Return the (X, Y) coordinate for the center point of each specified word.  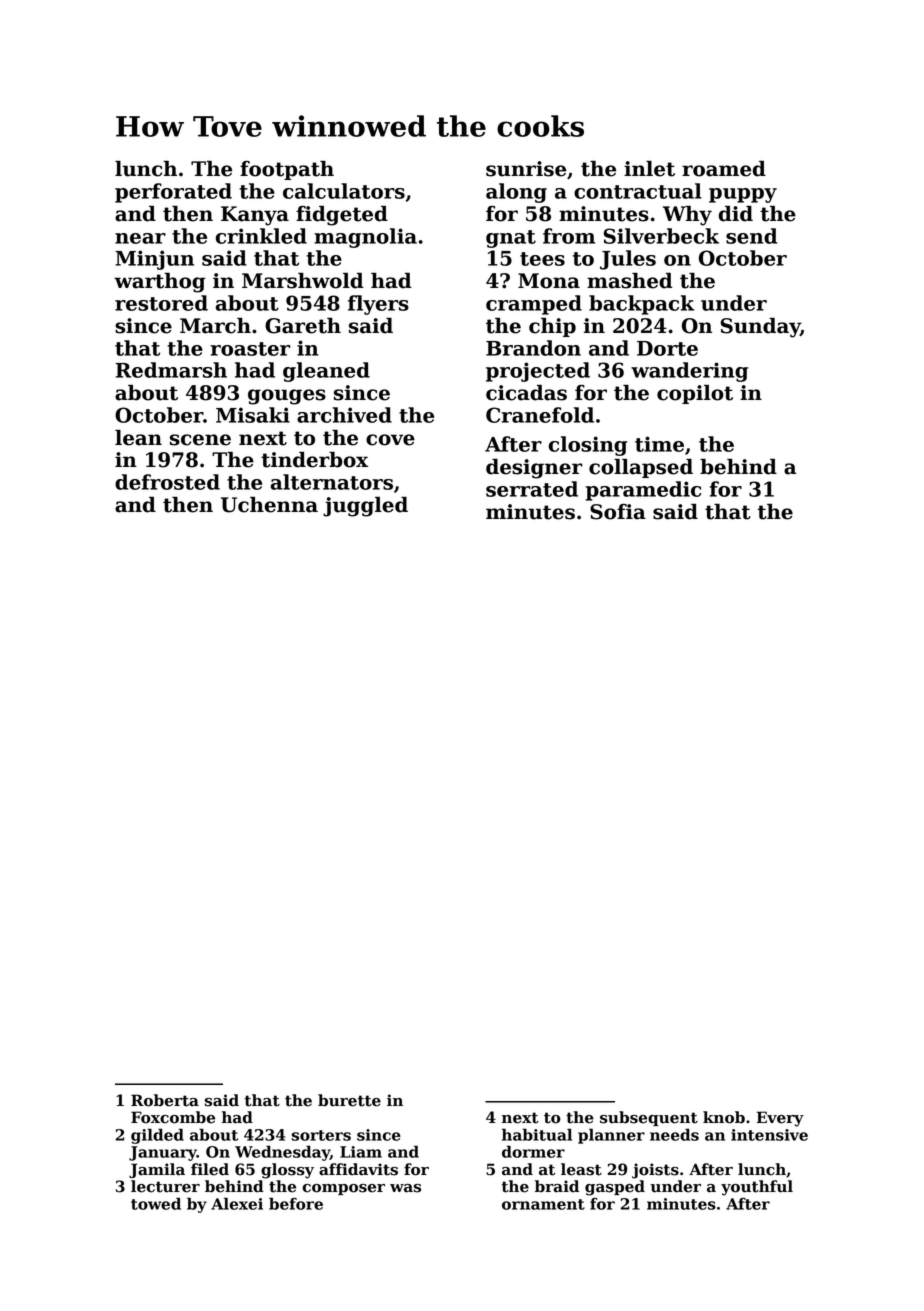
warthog (160, 283)
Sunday (760, 328)
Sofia (618, 512)
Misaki (253, 415)
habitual (537, 1134)
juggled (365, 507)
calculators (344, 191)
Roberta (165, 1100)
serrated (532, 489)
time (659, 444)
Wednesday (282, 1153)
